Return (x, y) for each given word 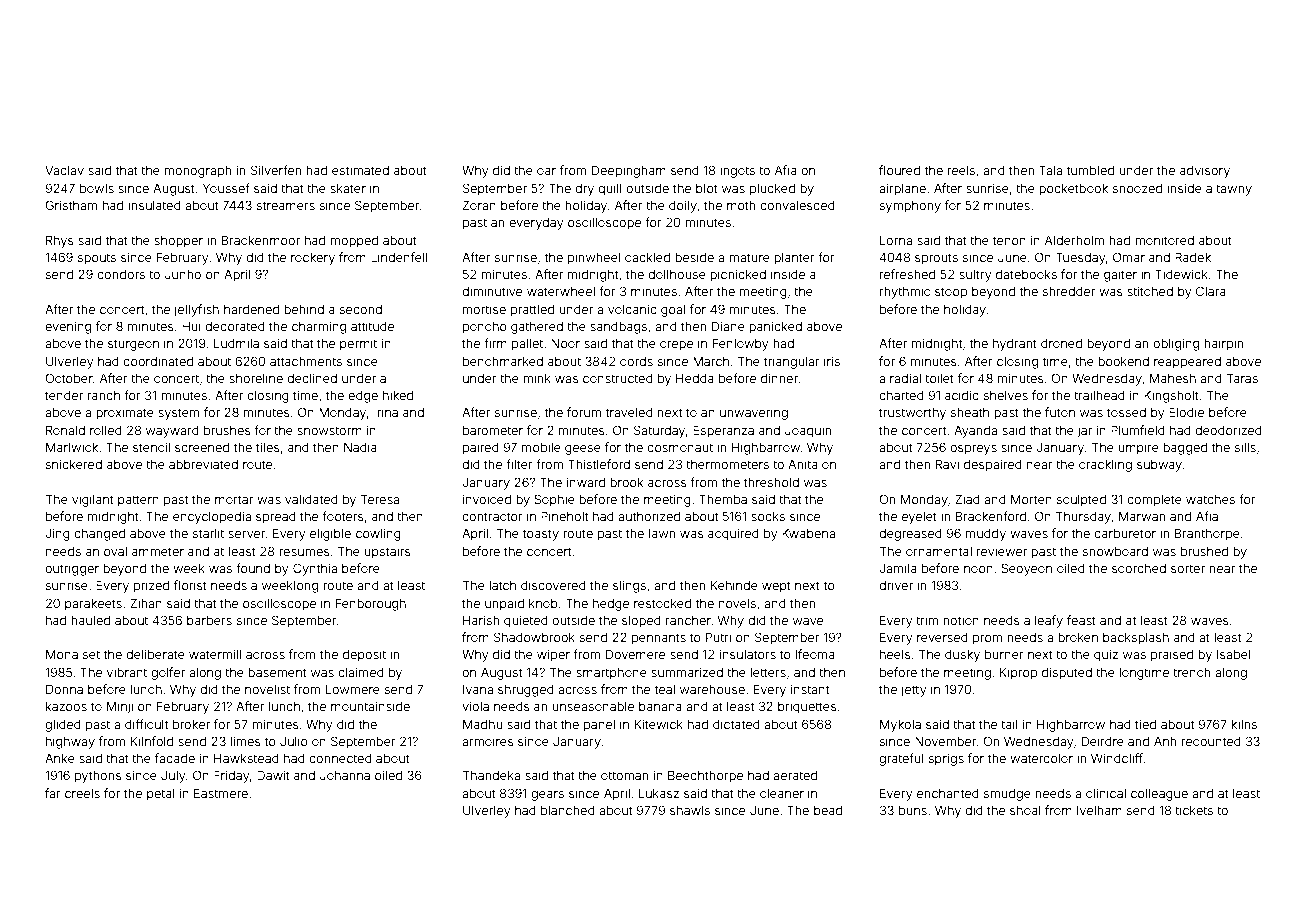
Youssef (226, 188)
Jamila (898, 568)
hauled (90, 620)
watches (1210, 499)
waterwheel (561, 291)
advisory (1205, 171)
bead (828, 810)
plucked (772, 190)
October (69, 378)
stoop (951, 293)
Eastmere (221, 793)
